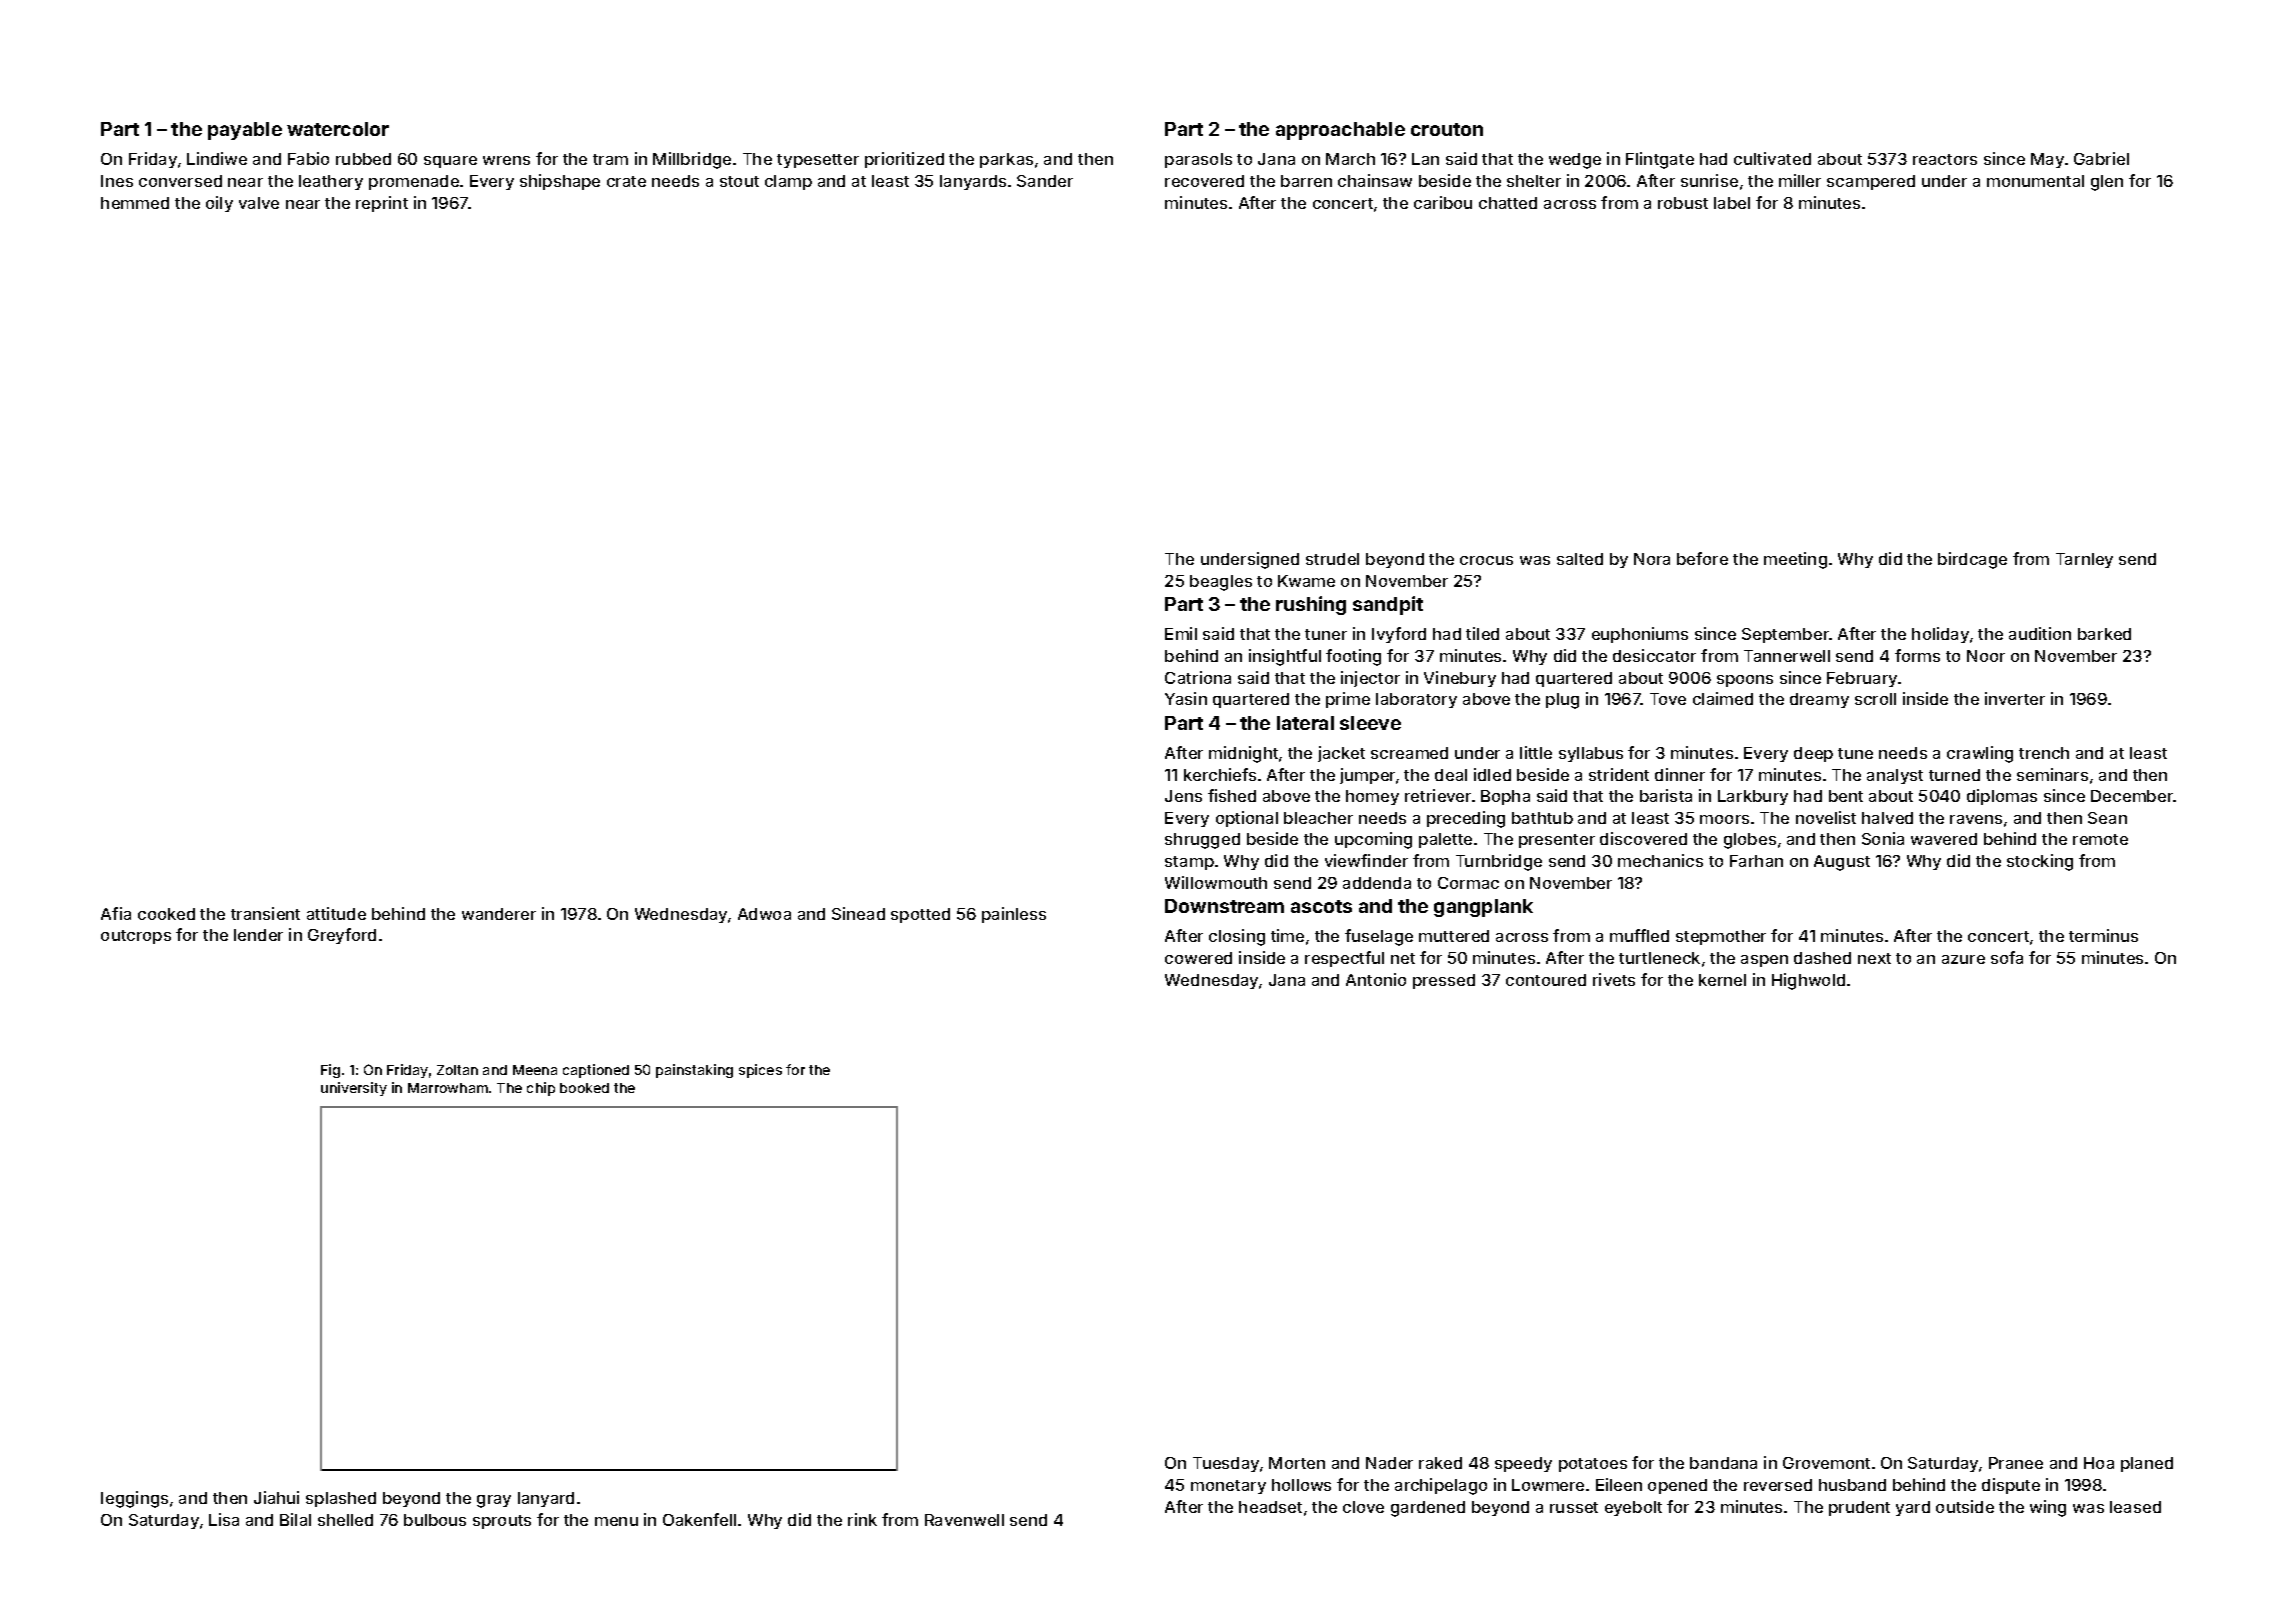 Image resolution: width=2282 pixels, height=1614 pixels. Describe the element at coordinates (1221, 583) in the screenshot. I see `beagles` at that location.
